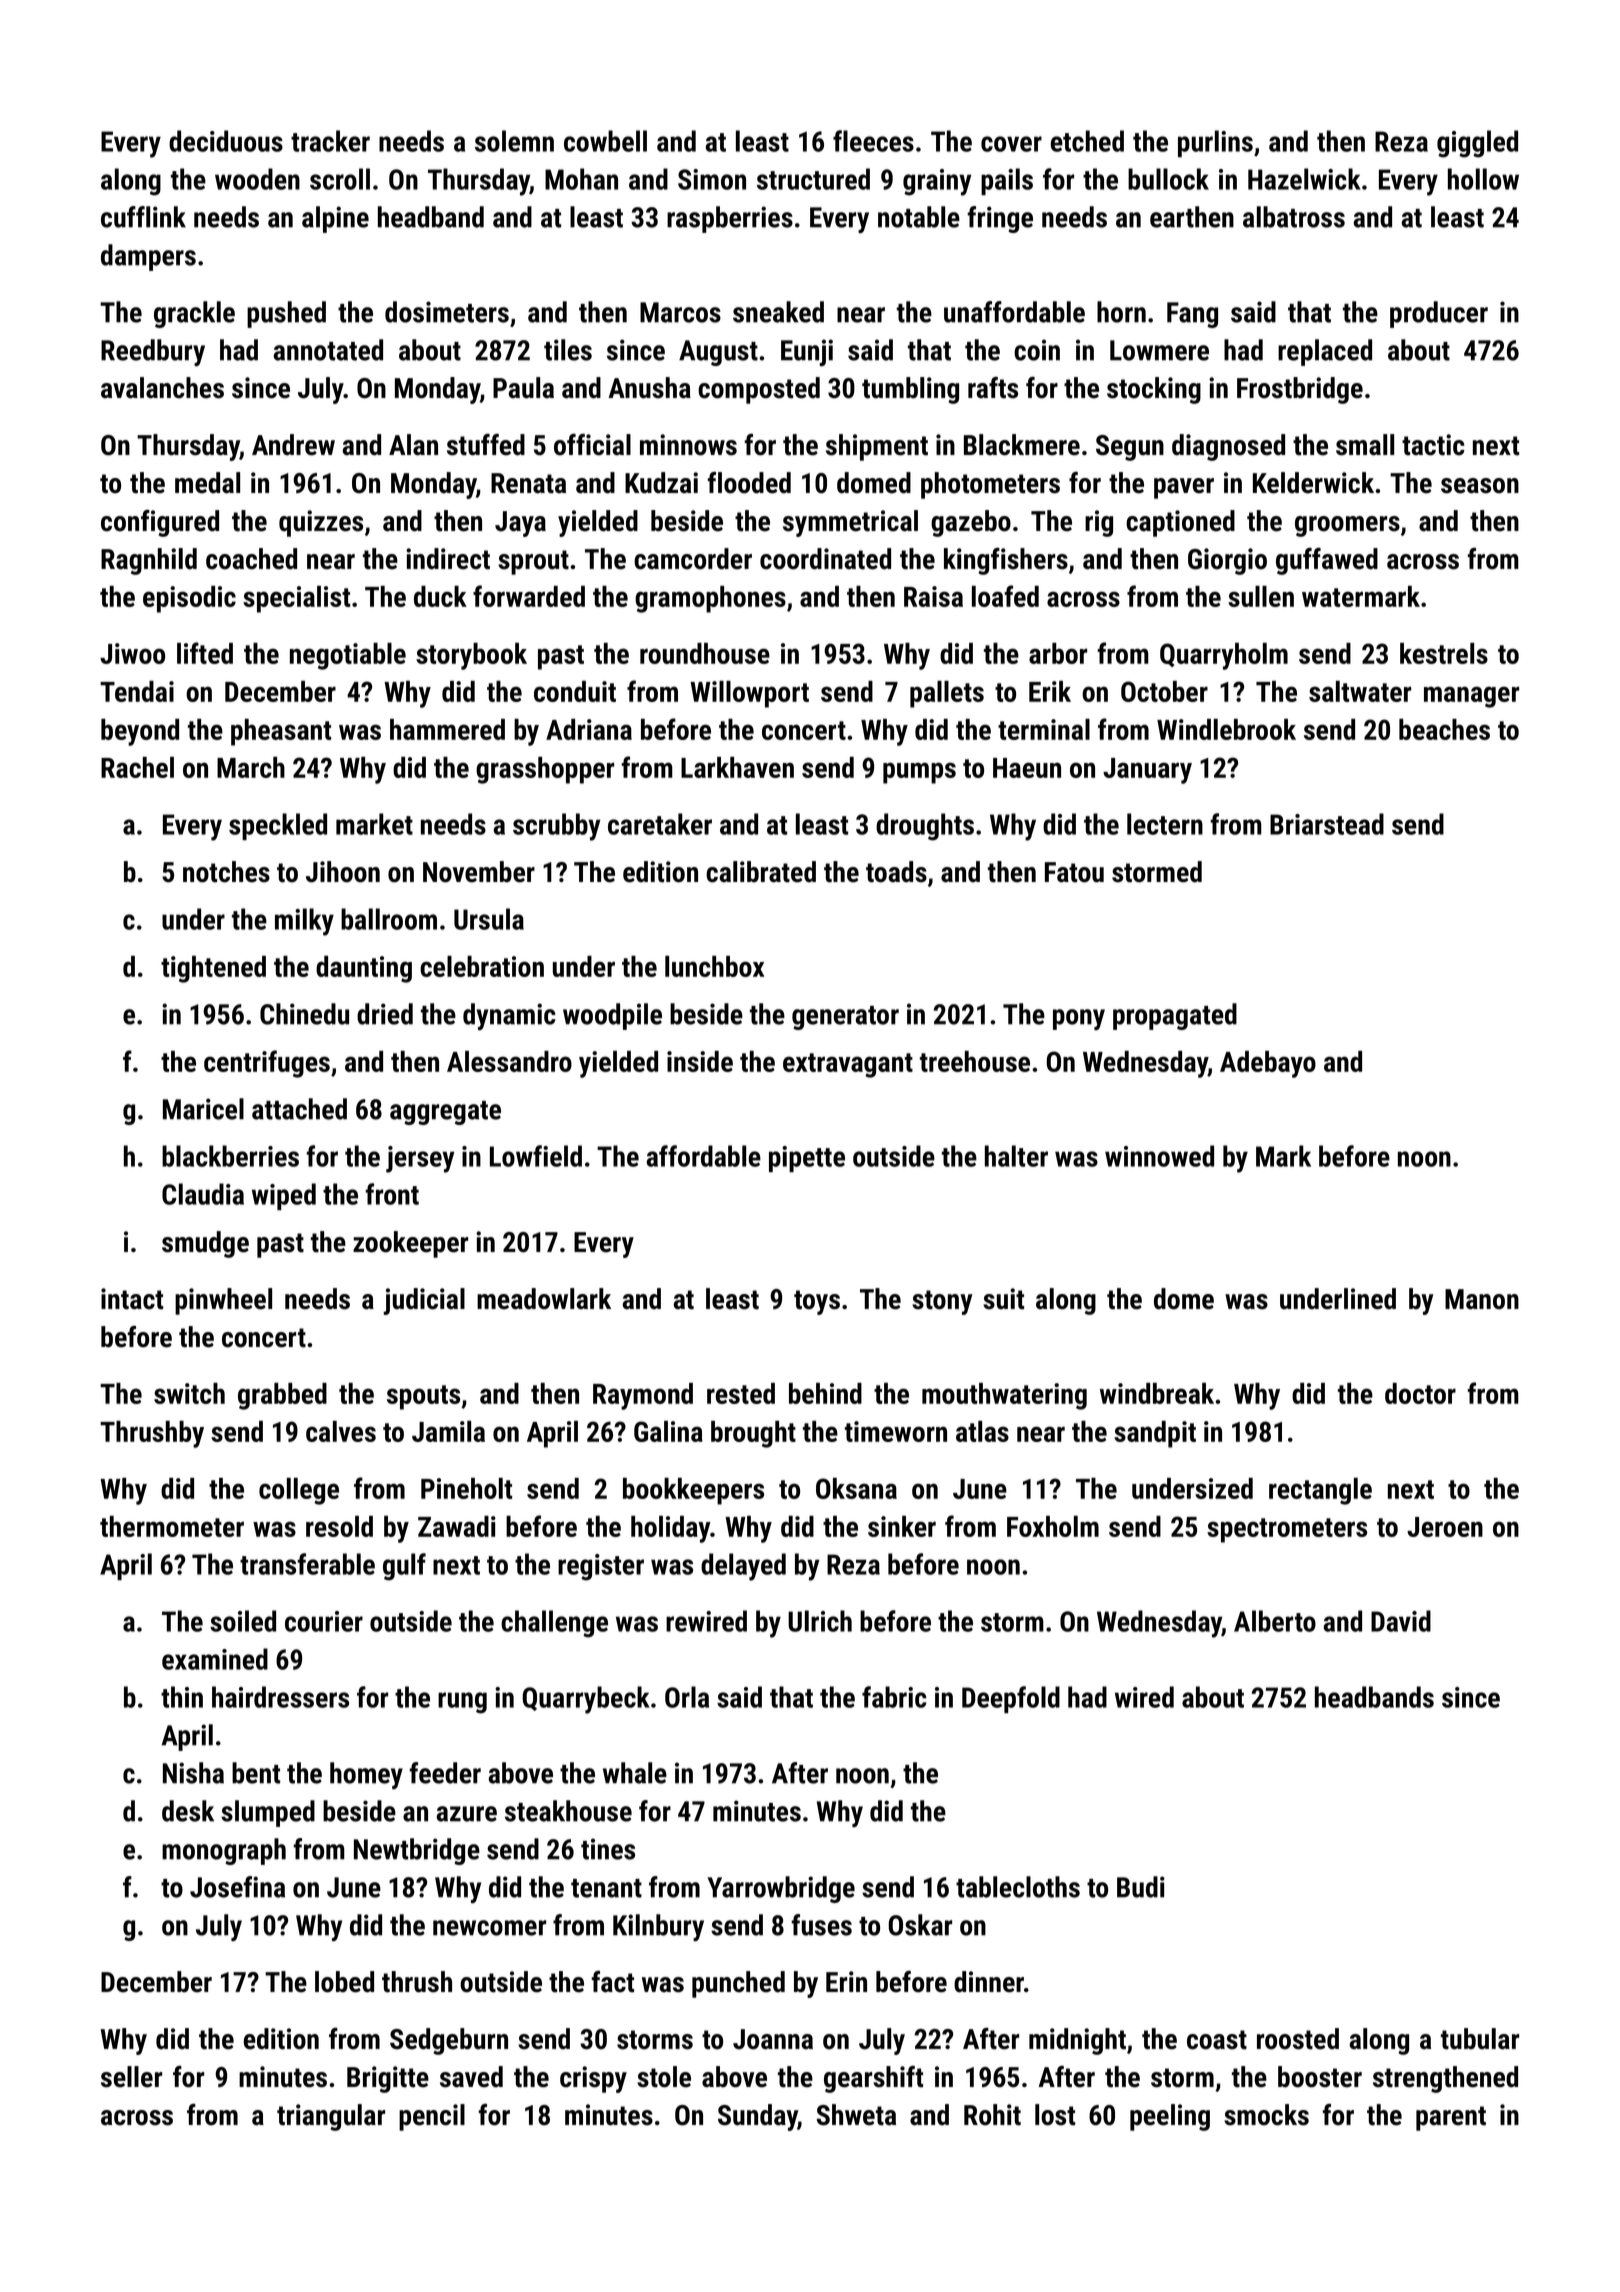  Describe the element at coordinates (344, 1982) in the document. I see `lobed` at that location.
